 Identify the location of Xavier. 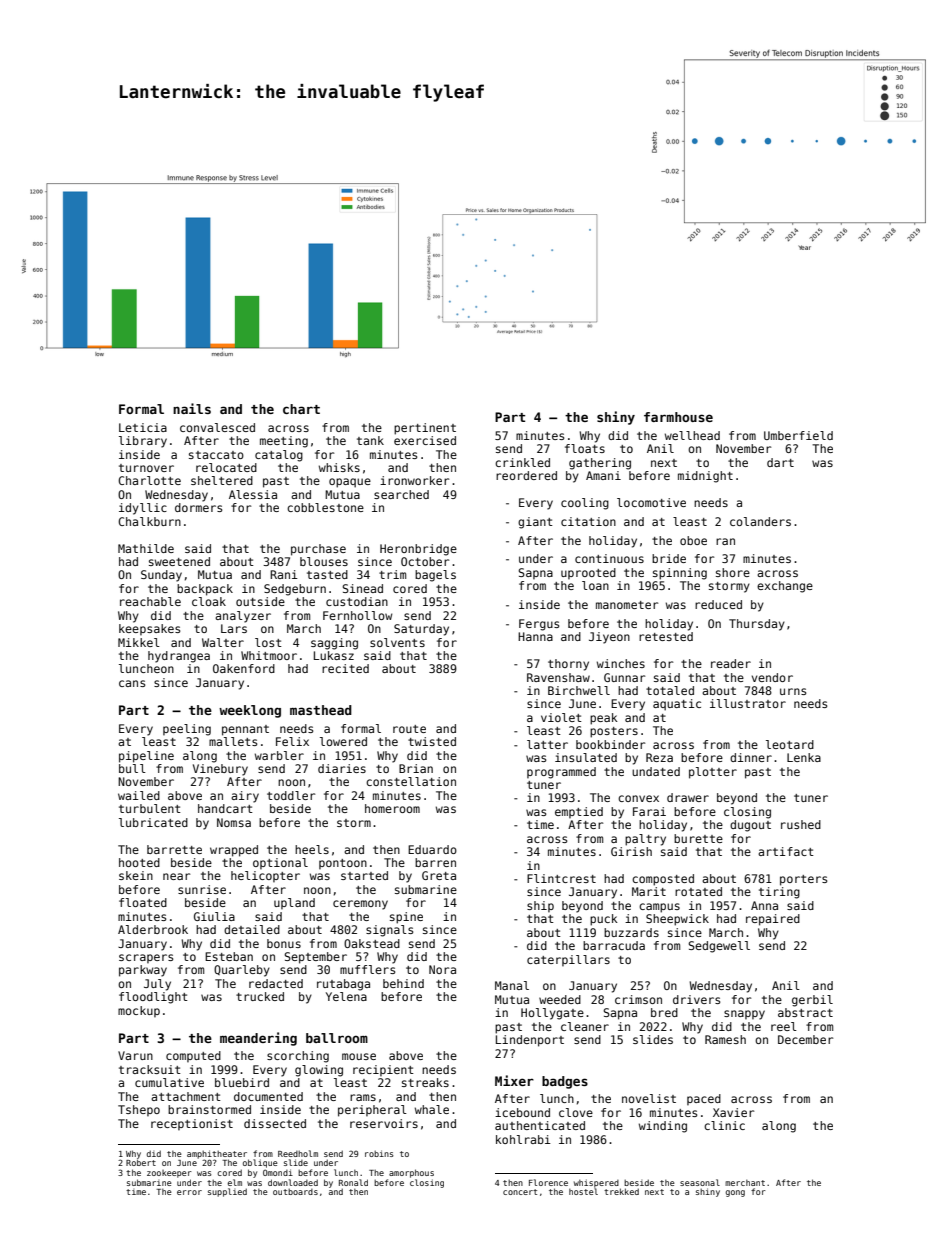
(733, 1112).
